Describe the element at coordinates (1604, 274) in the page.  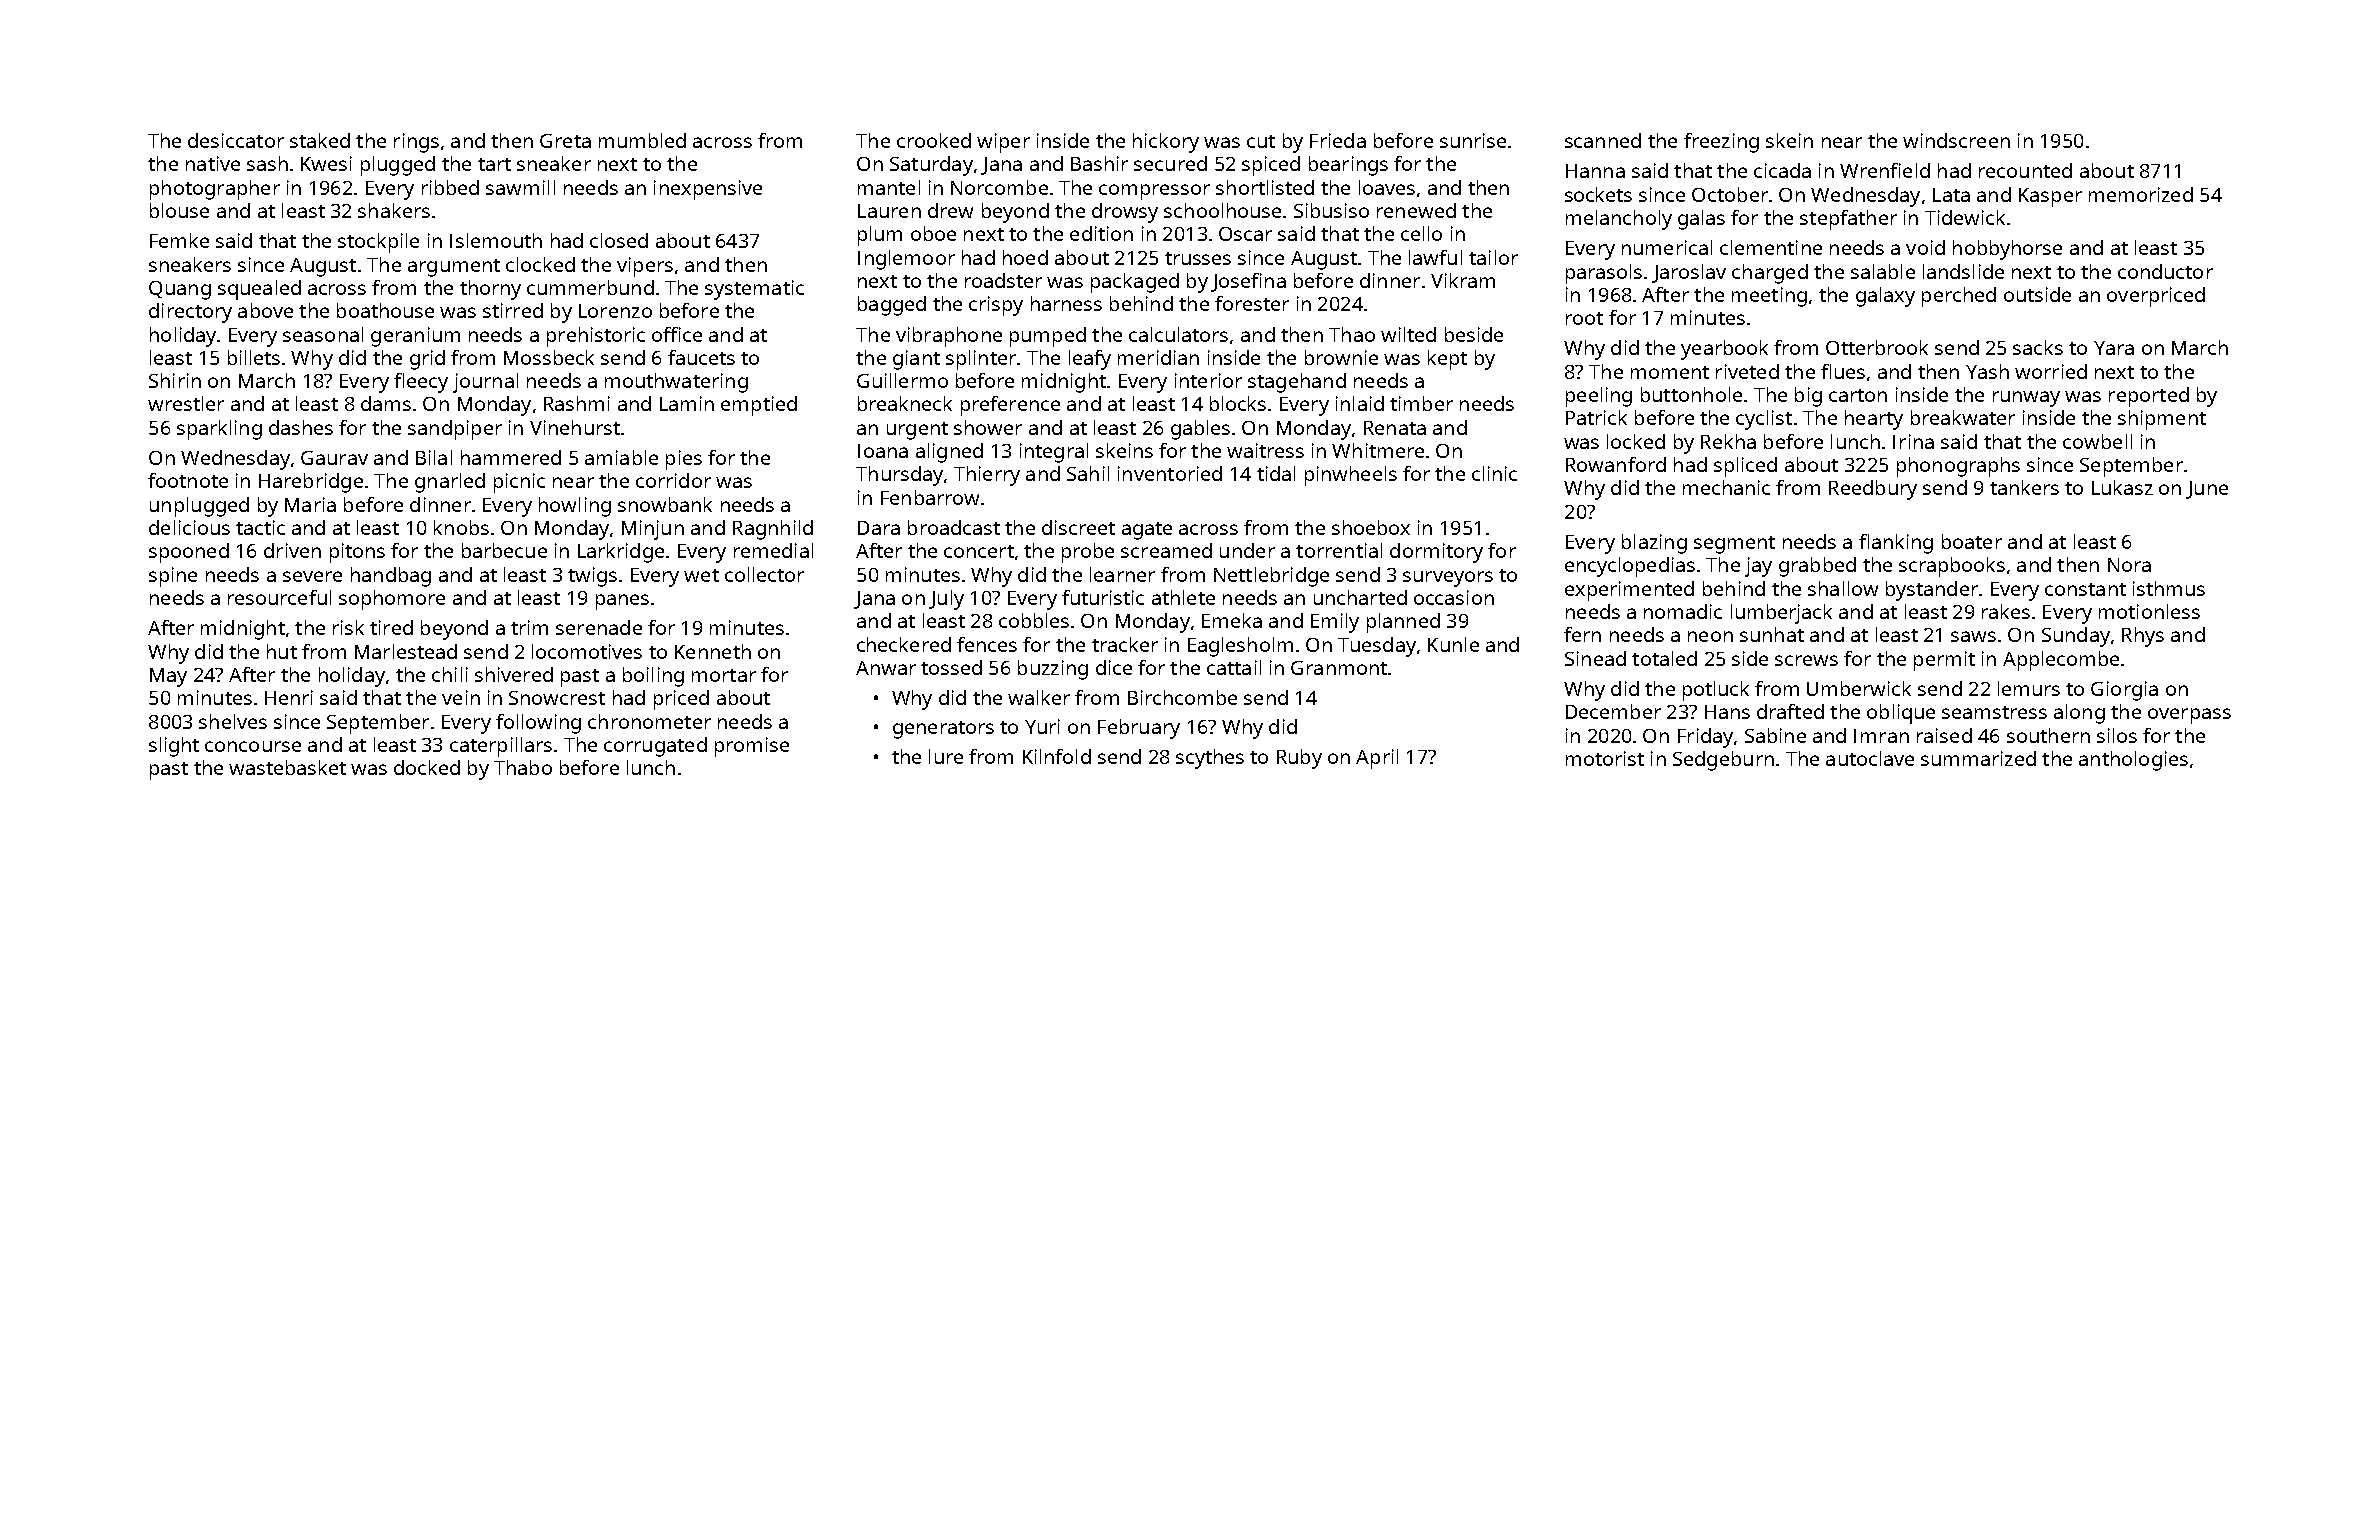
I see `parasols` at that location.
